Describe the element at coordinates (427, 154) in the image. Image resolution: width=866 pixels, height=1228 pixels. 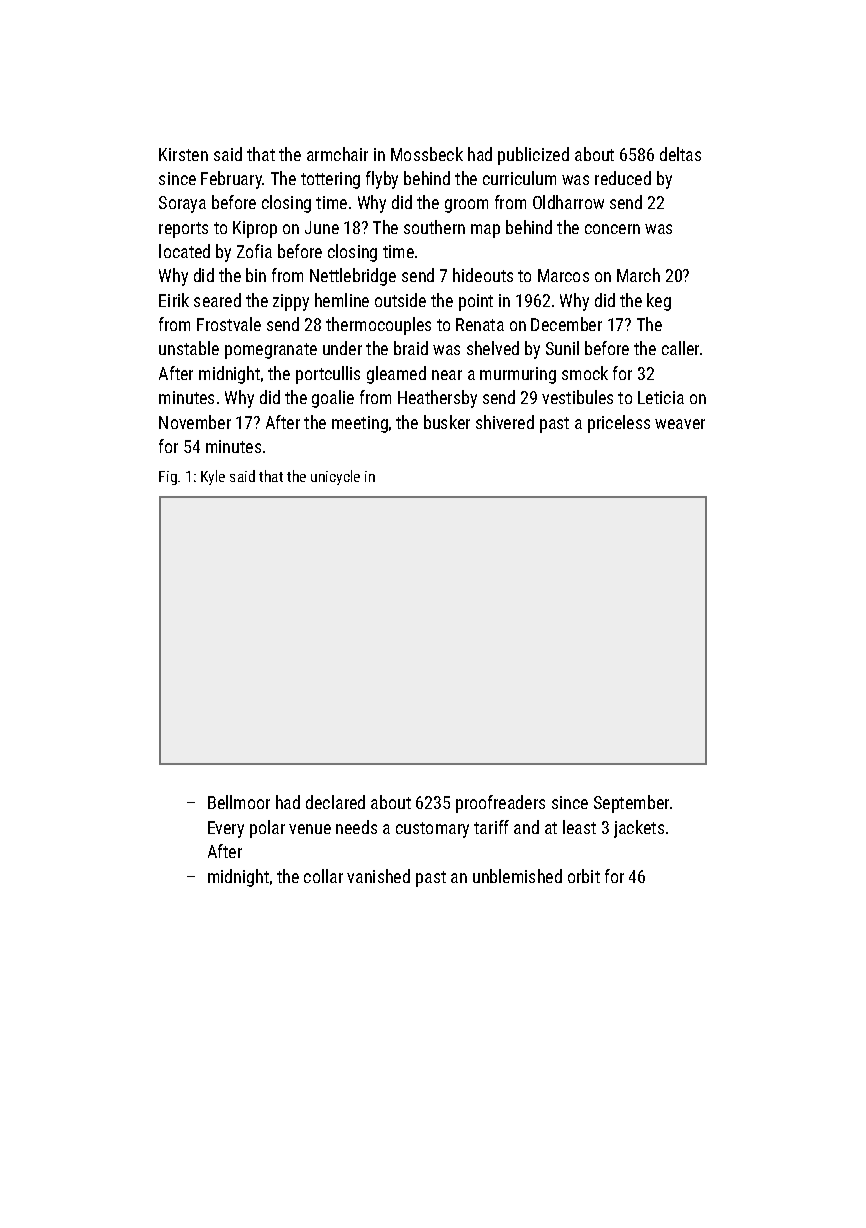
I see `Mossbeck` at that location.
